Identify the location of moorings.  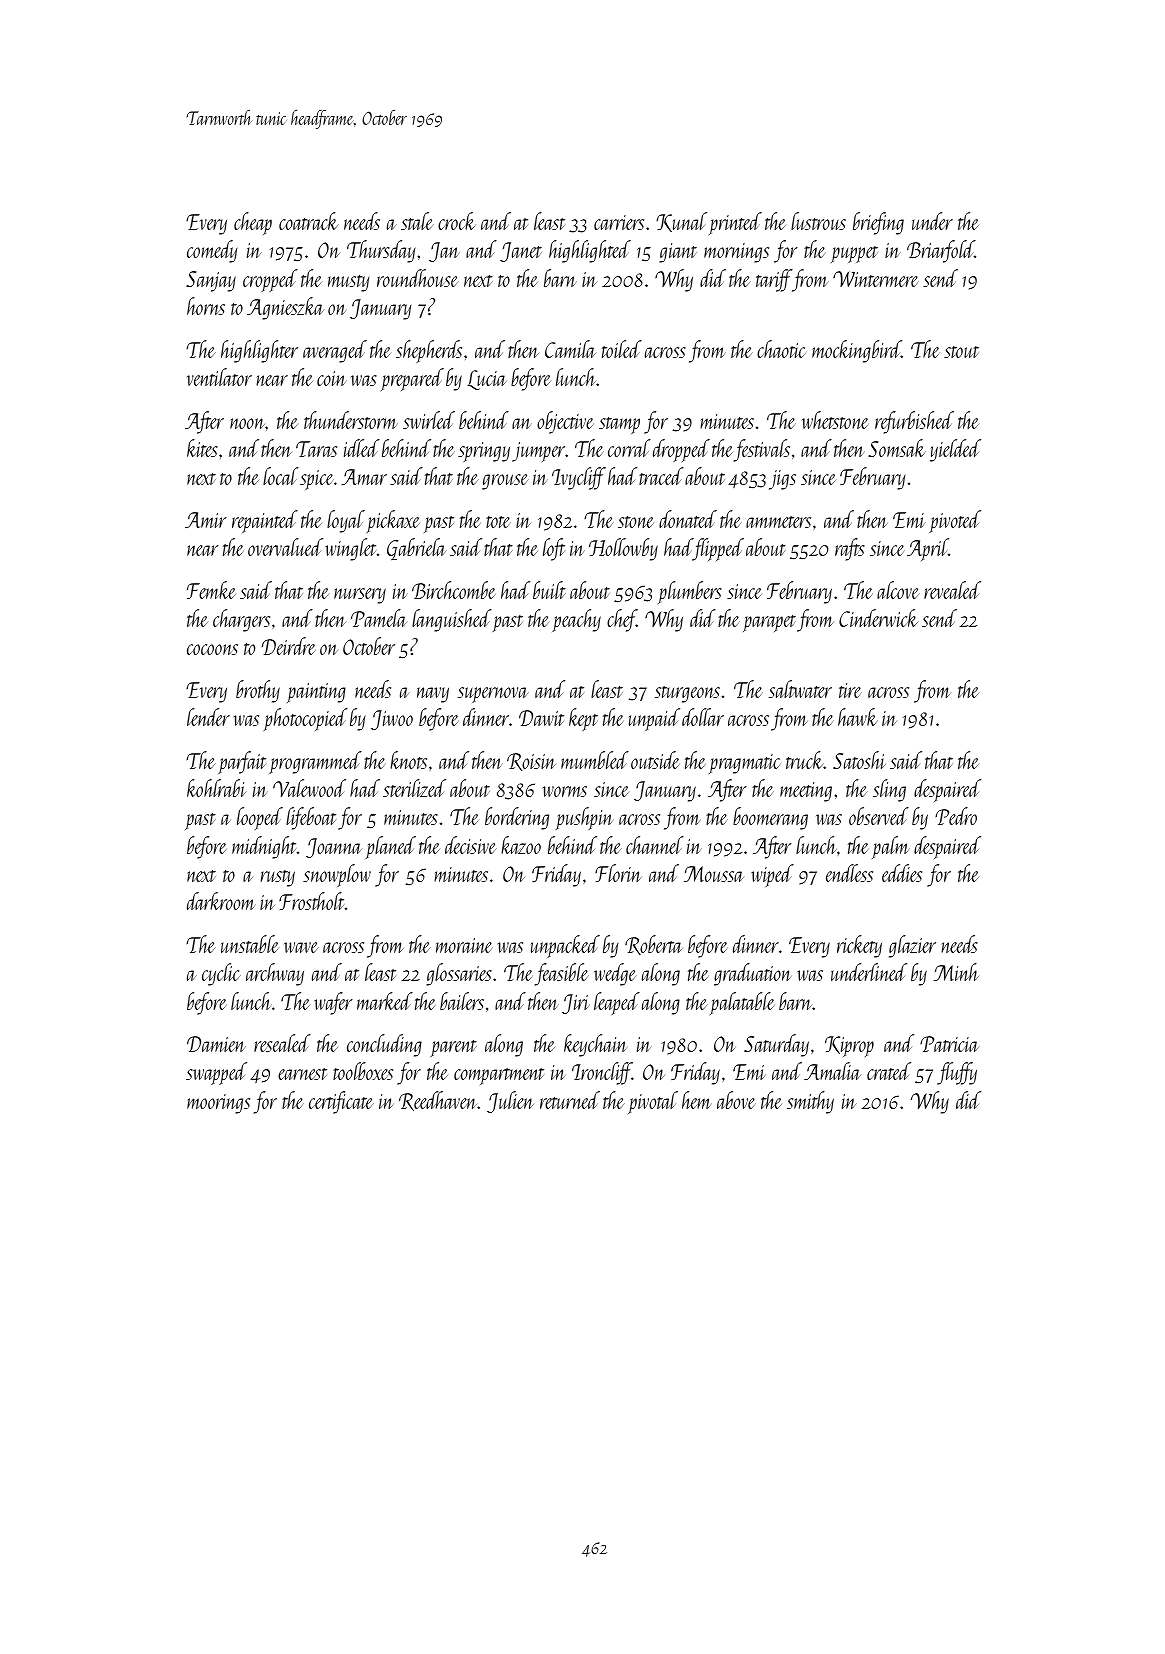
(218, 1104).
